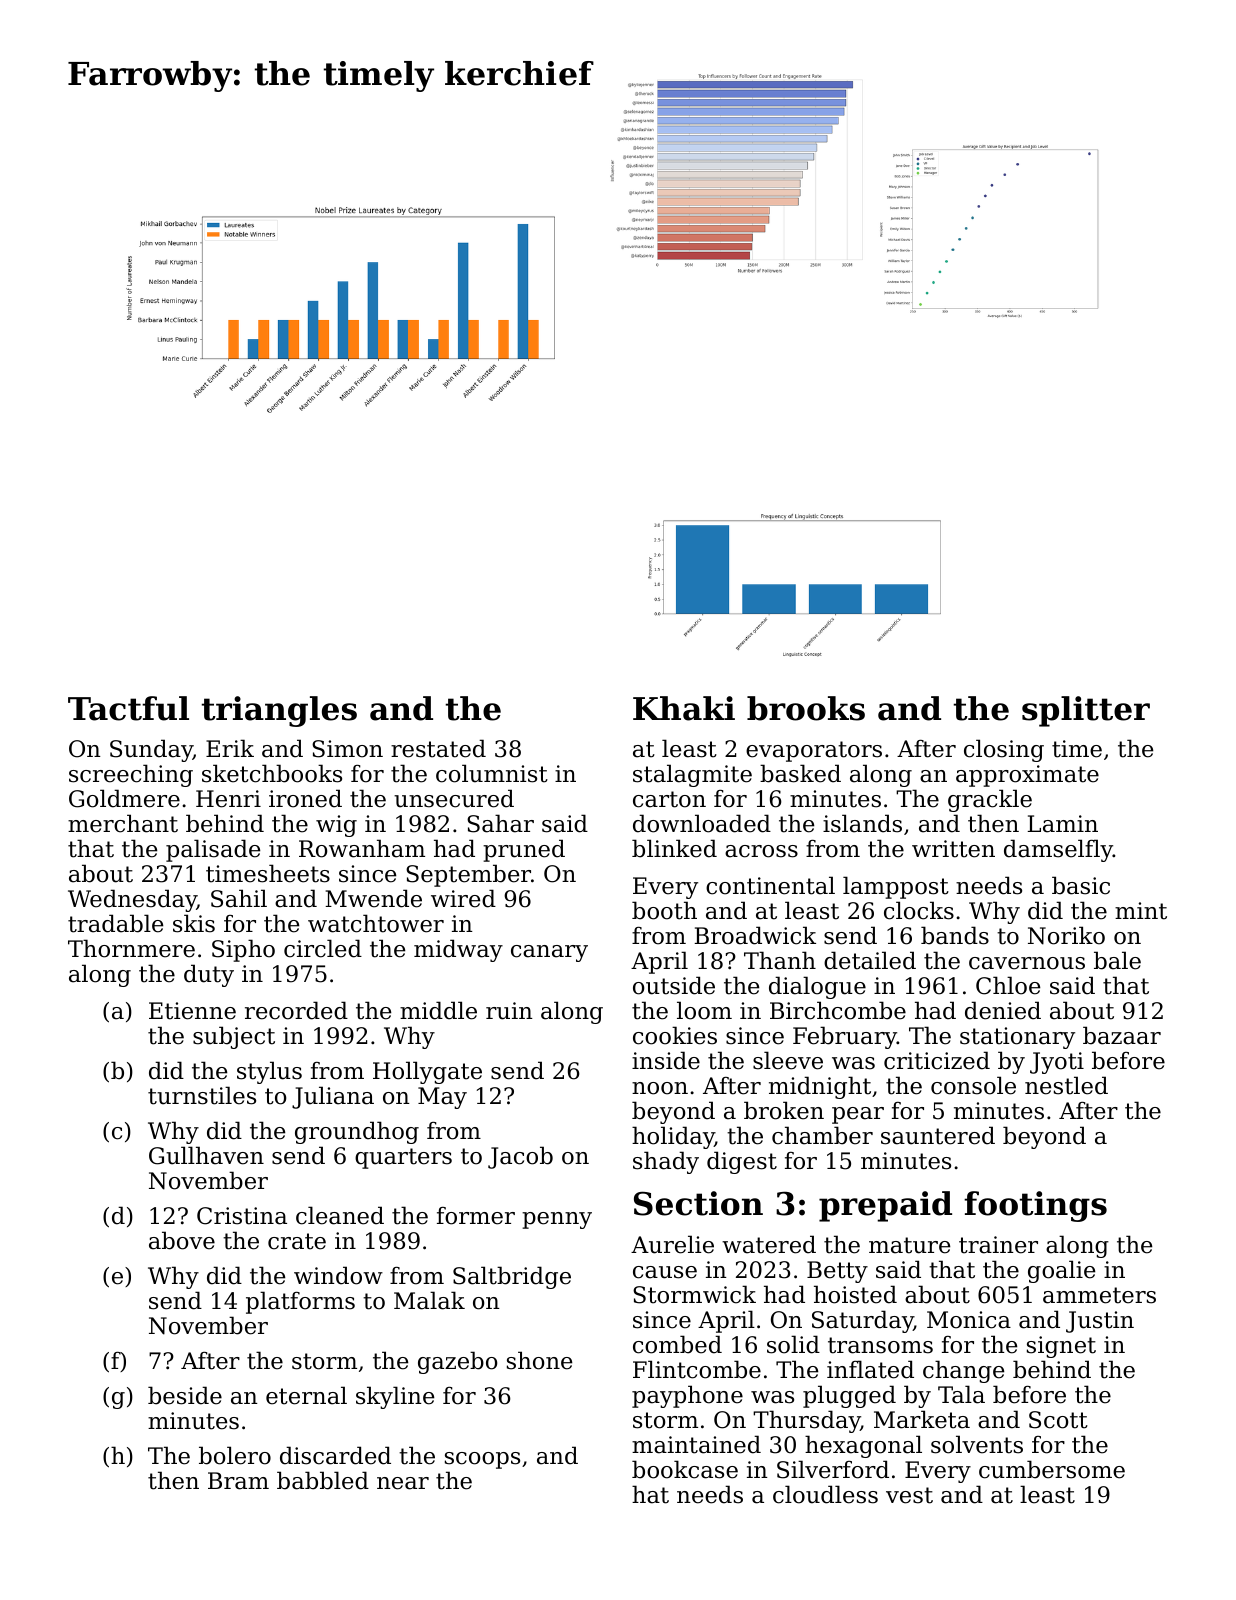 This document has width=1236, height=1600. Describe the element at coordinates (817, 987) in the document. I see `dialogue` at that location.
